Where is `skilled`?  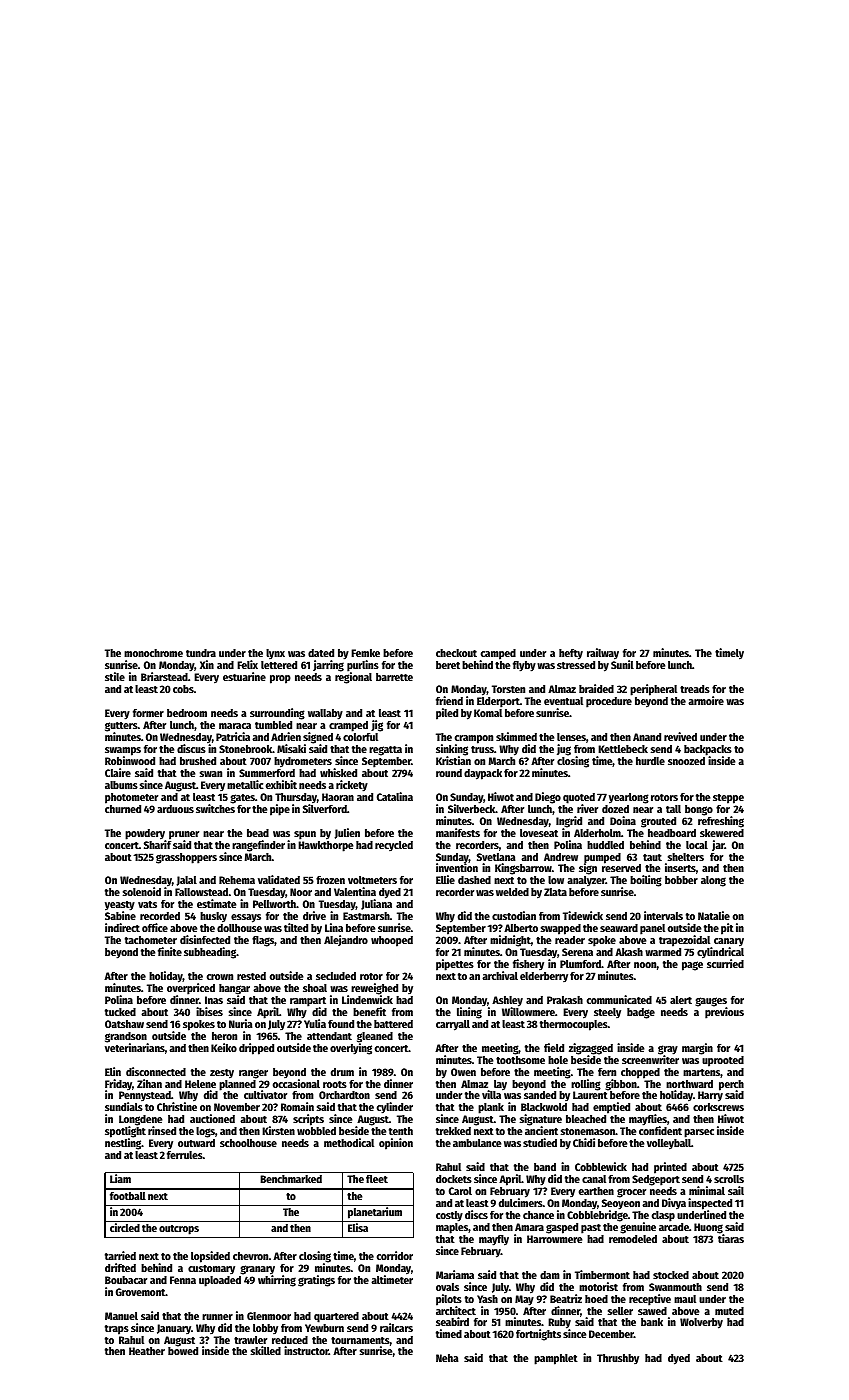
skilled is located at coordinates (266, 1350).
